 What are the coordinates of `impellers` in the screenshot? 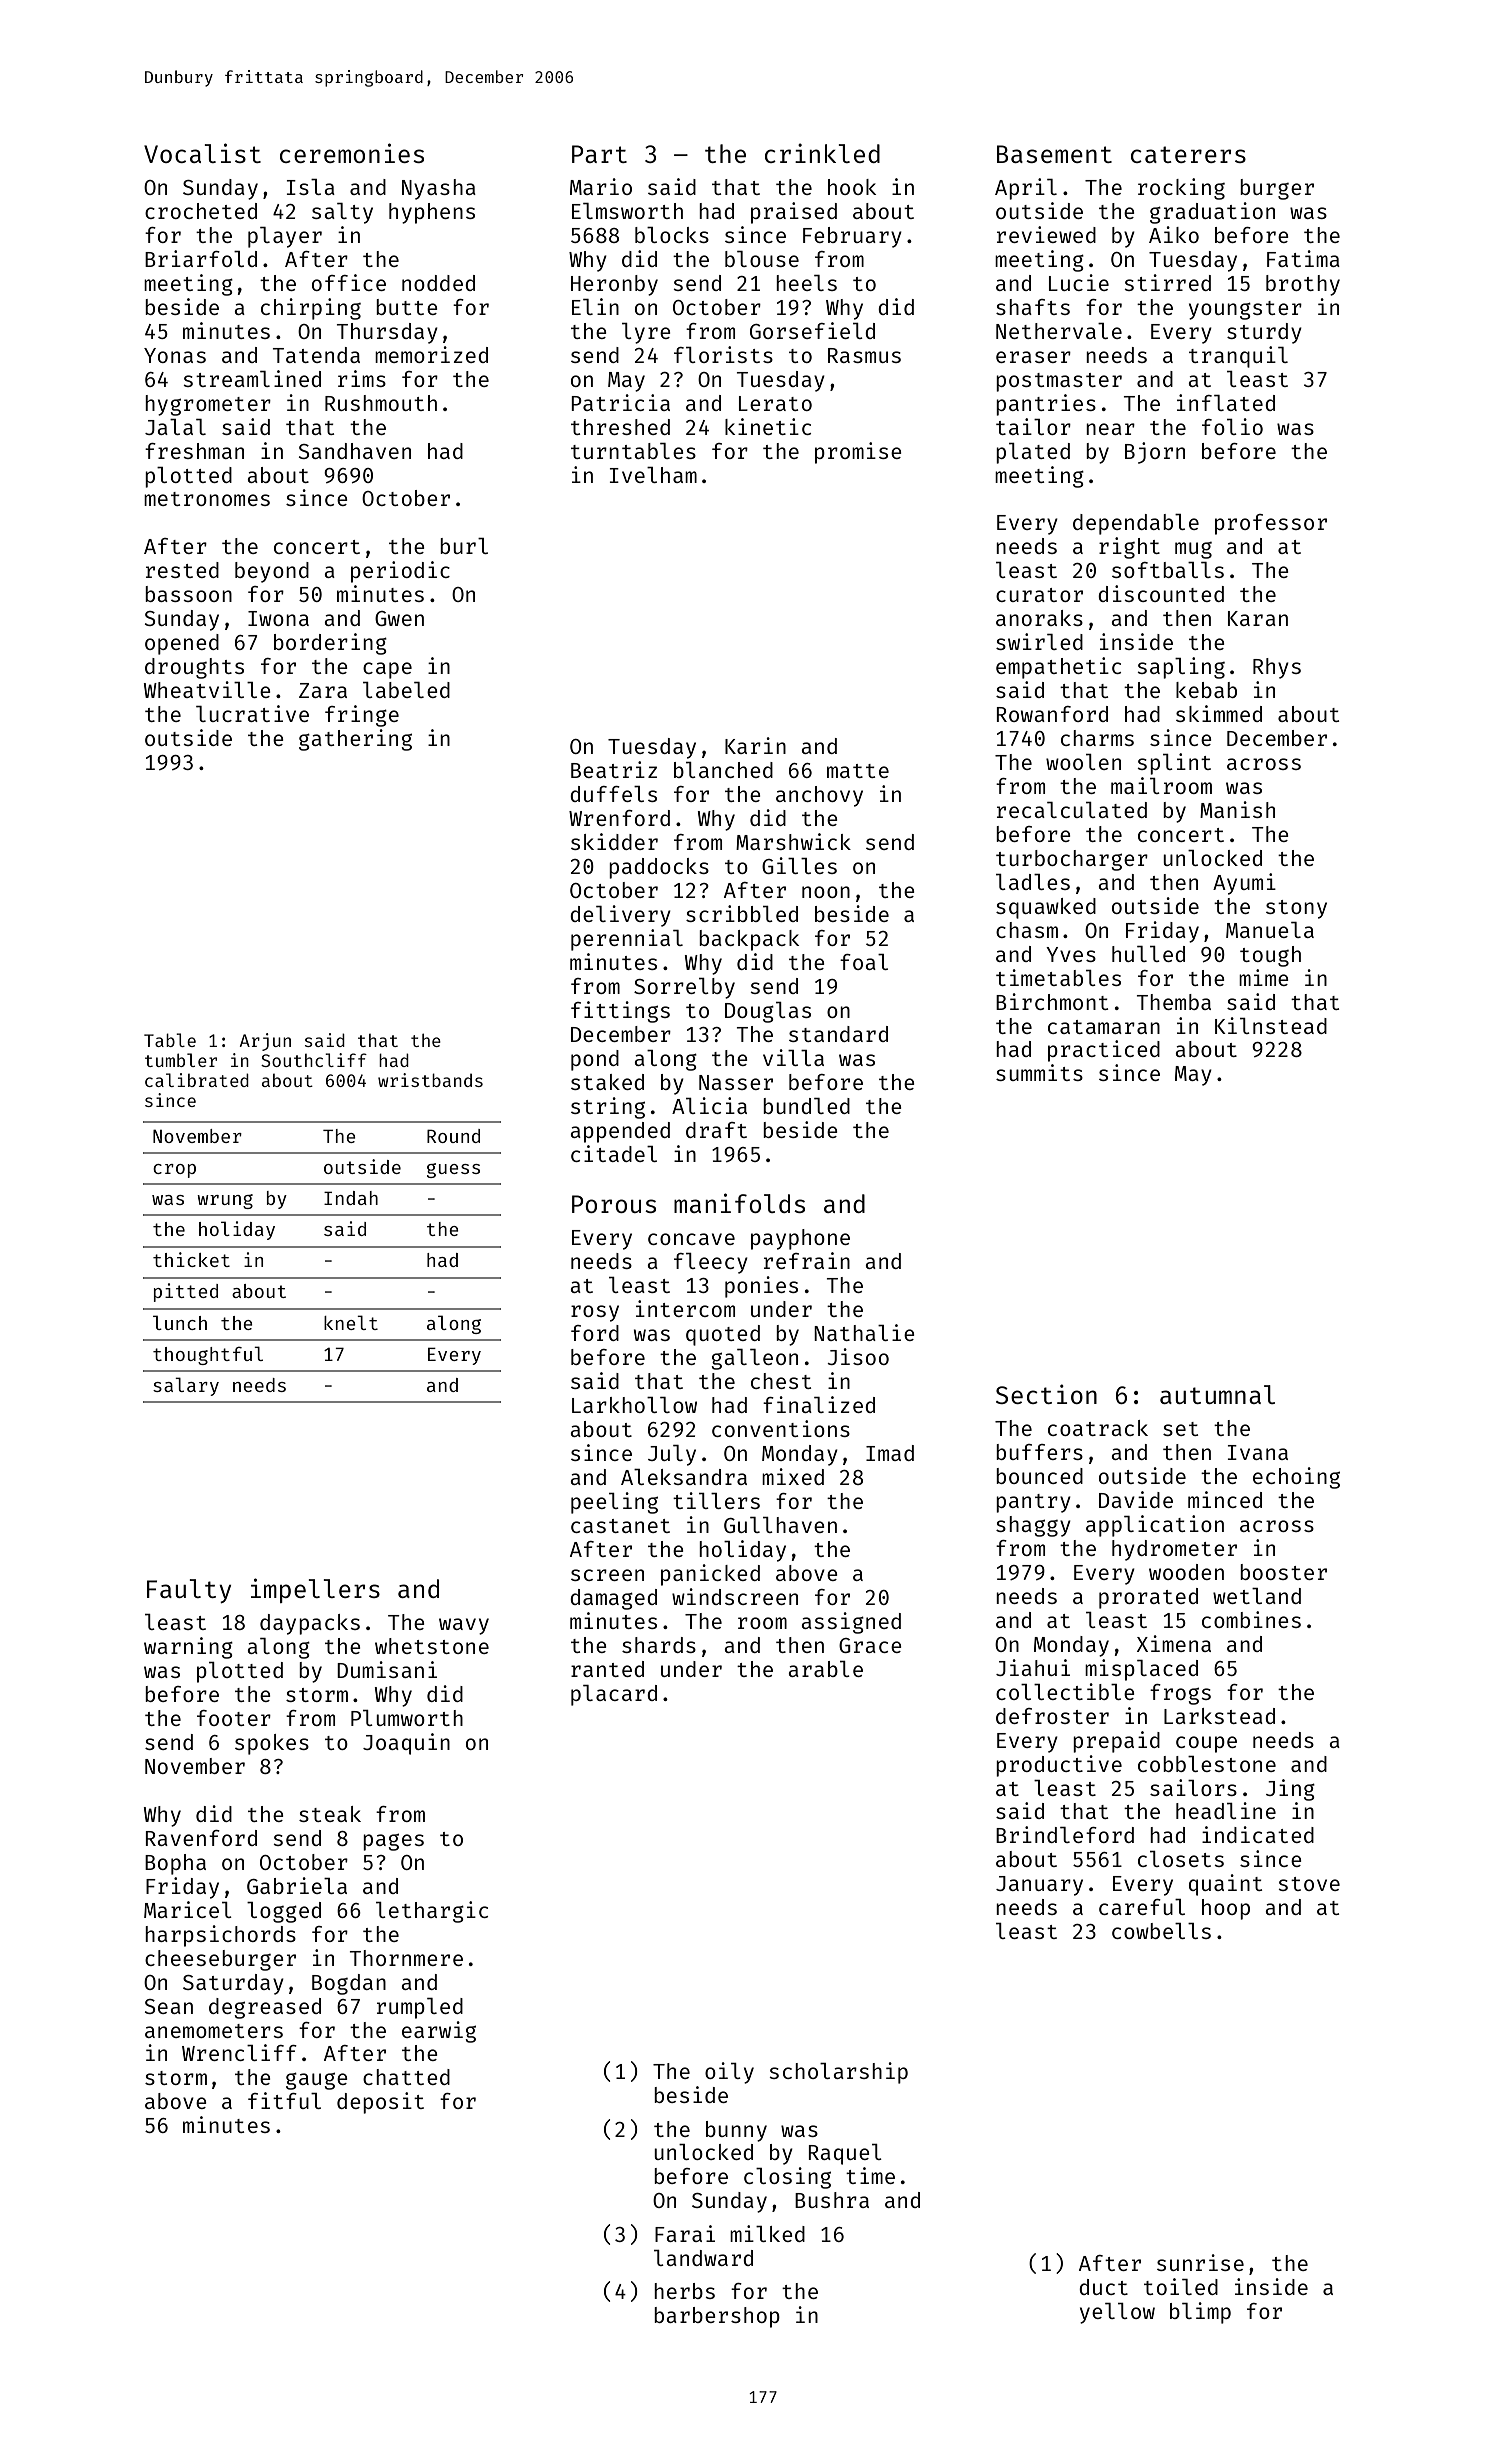 It's located at (315, 1590).
